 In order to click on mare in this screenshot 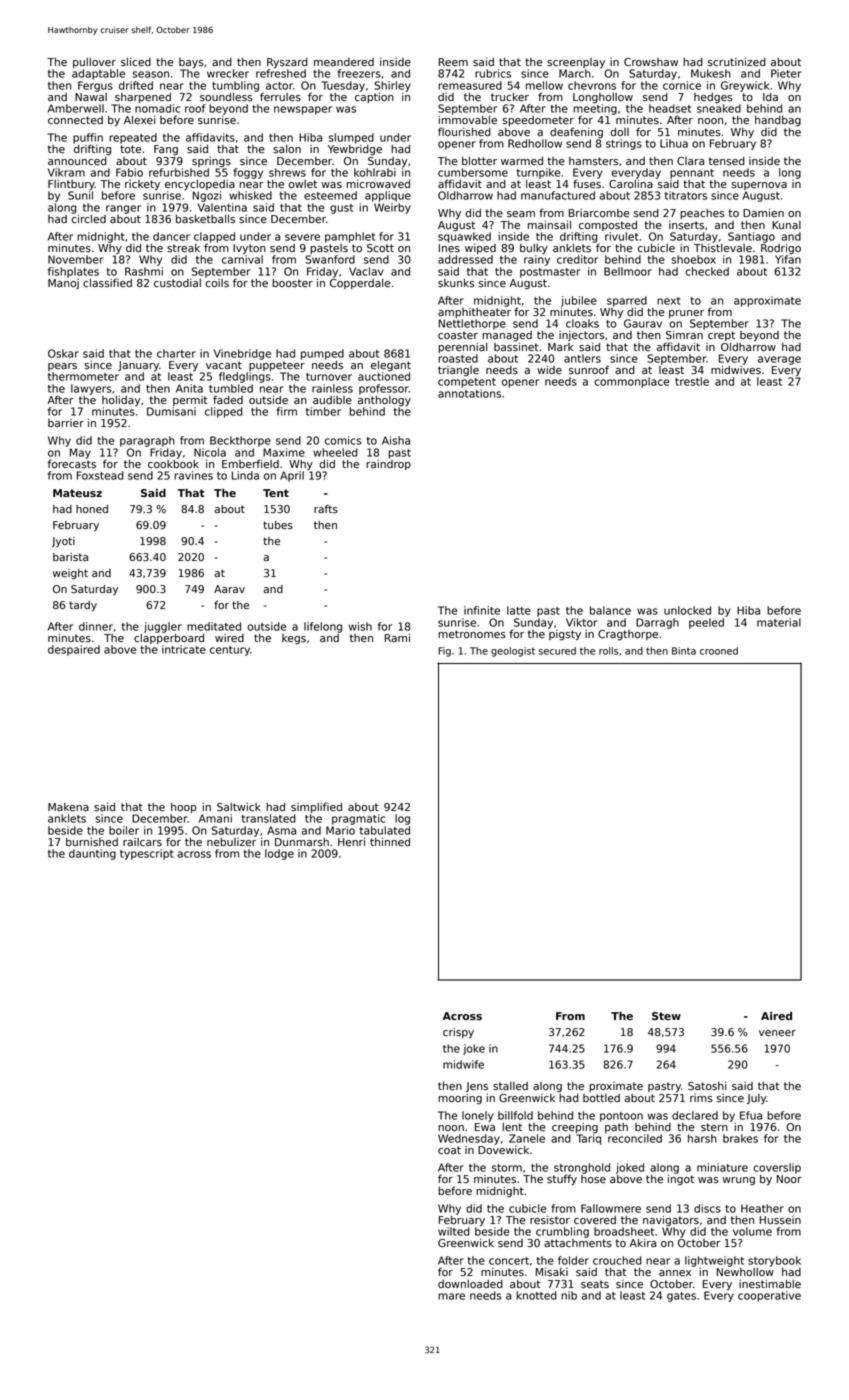, I will do `click(451, 1296)`.
